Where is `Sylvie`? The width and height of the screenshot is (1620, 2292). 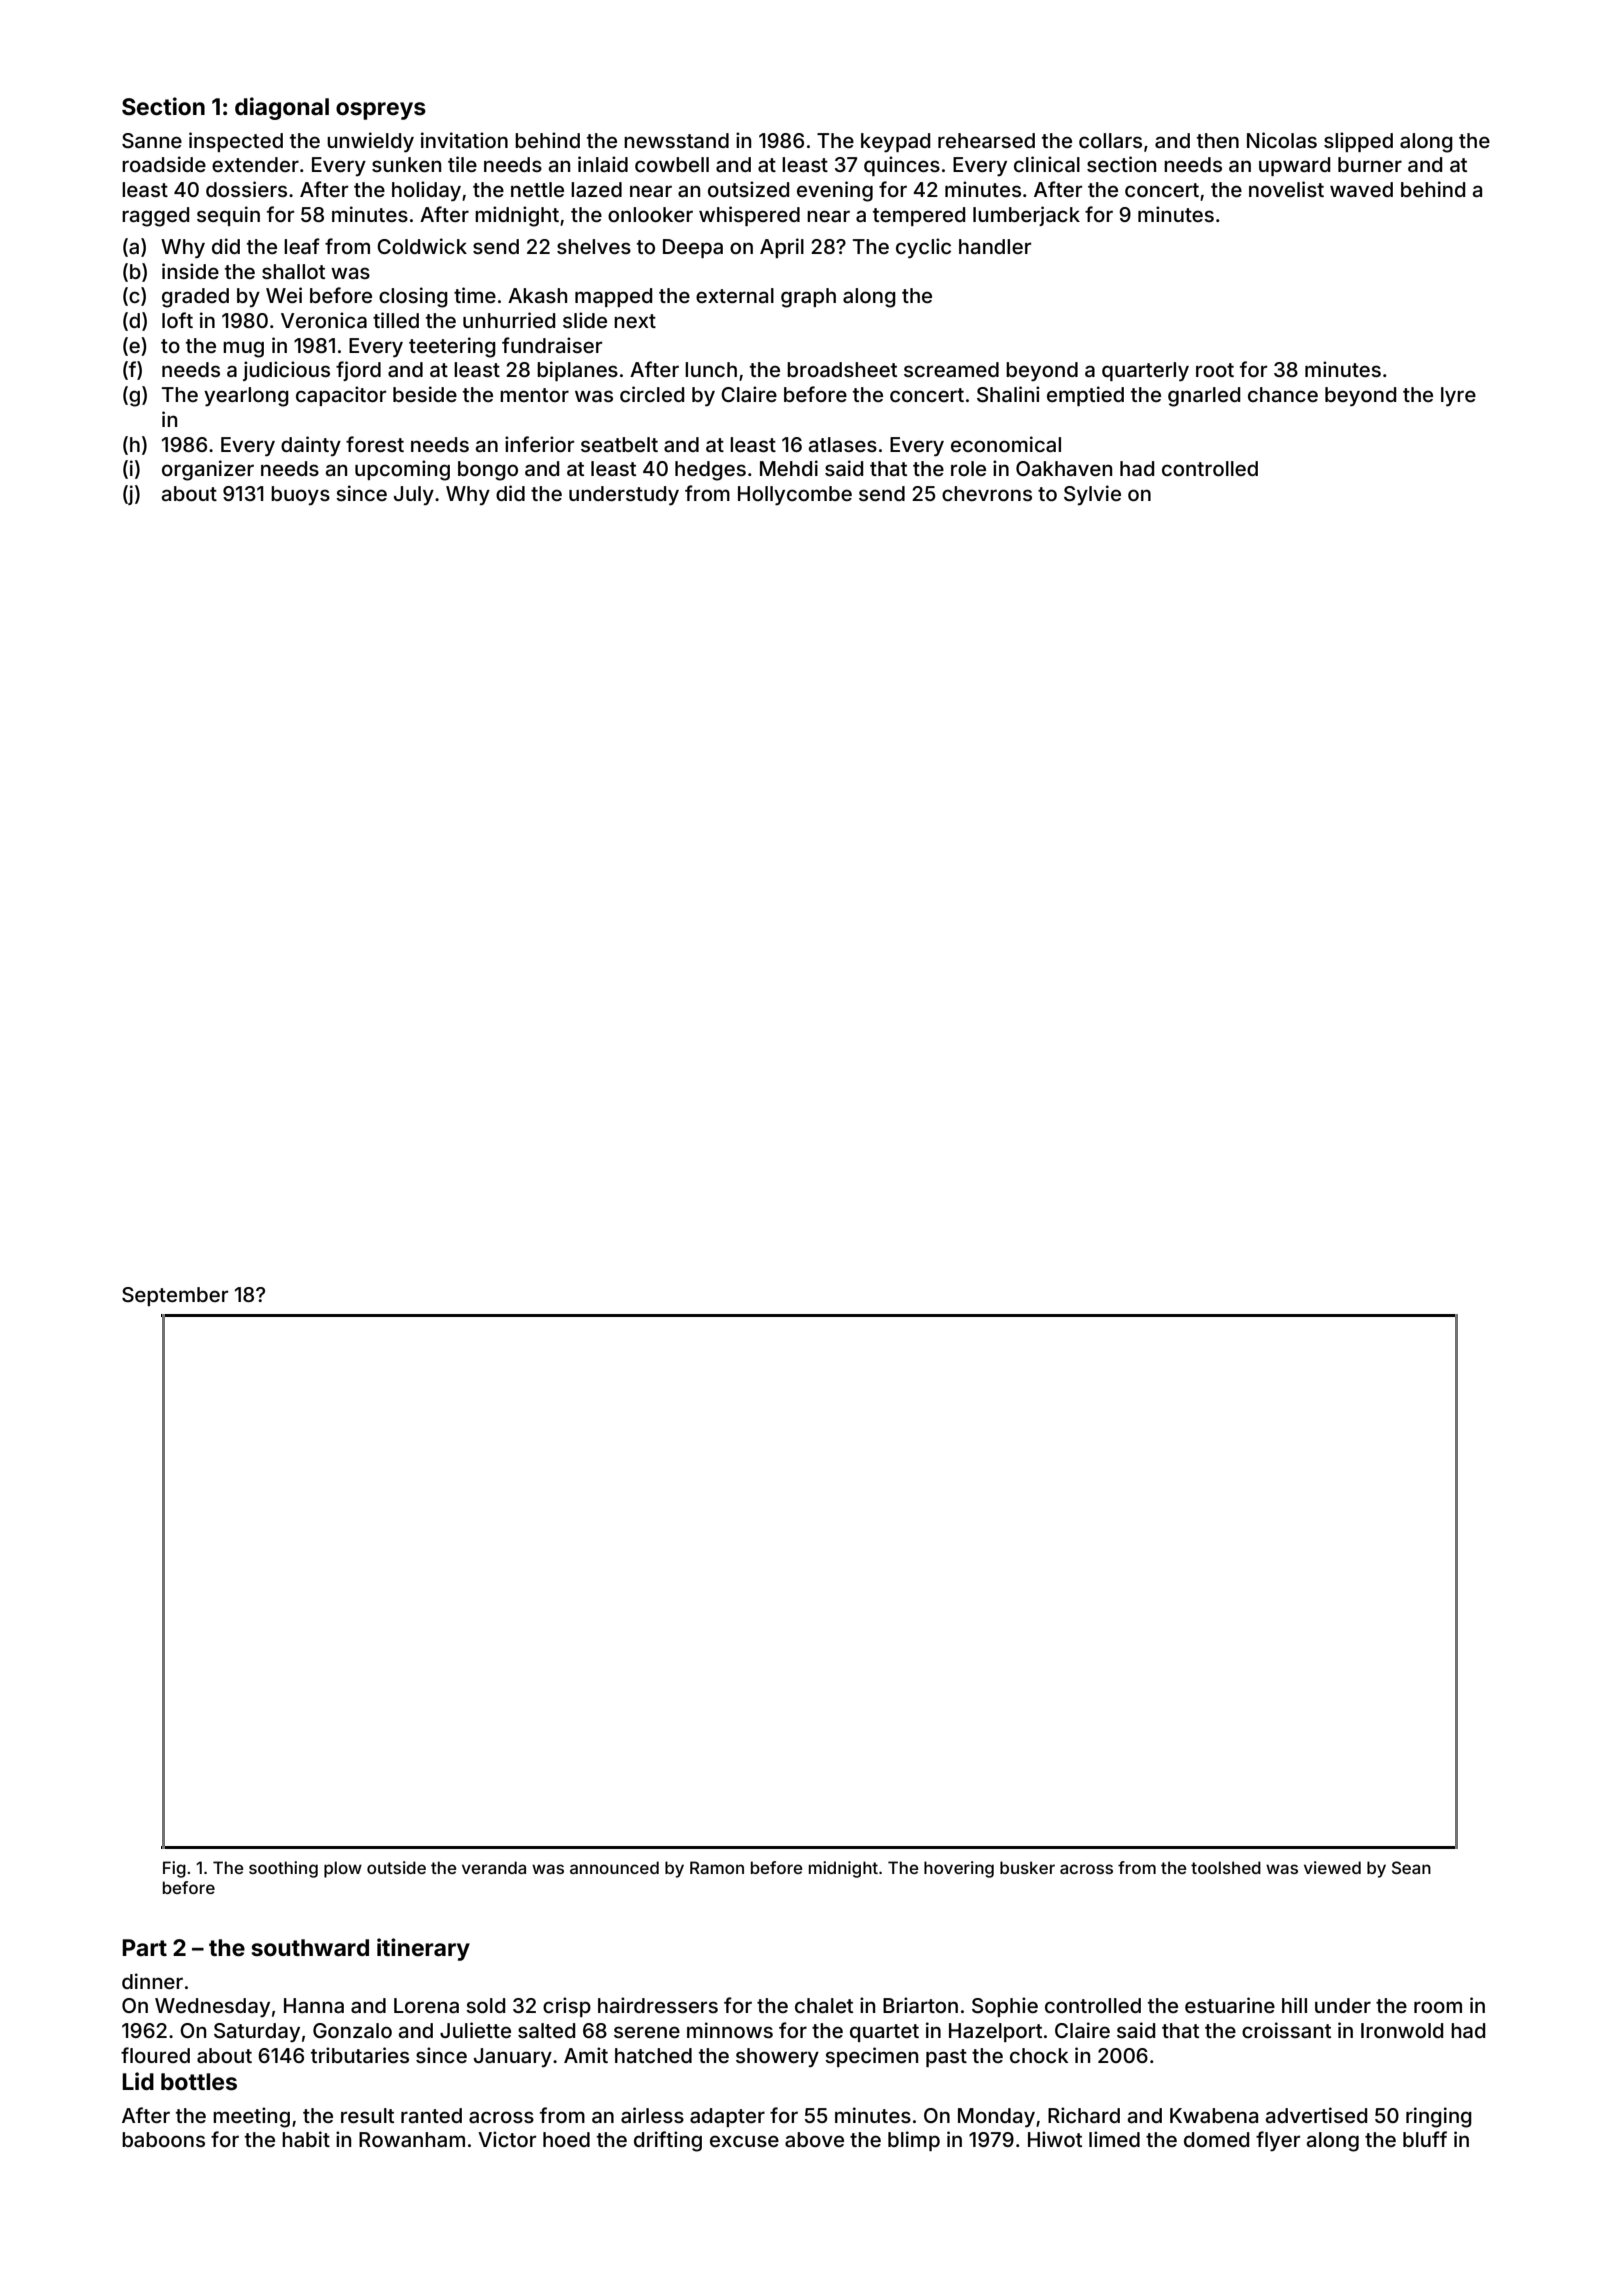
Sylvie is located at coordinates (1092, 495).
